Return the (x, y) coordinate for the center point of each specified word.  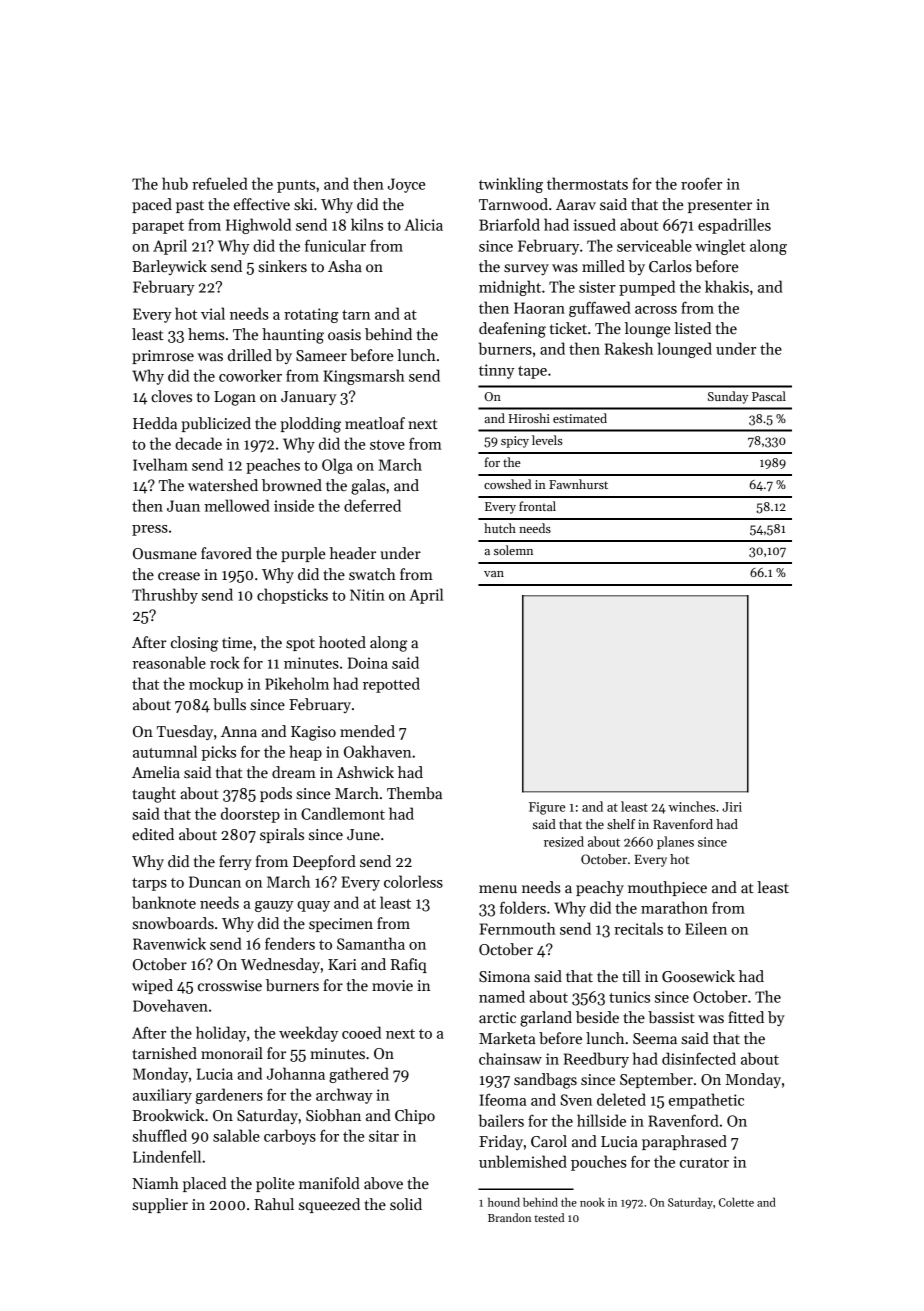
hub (175, 183)
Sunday (728, 397)
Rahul (274, 1204)
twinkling (511, 185)
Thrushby (165, 596)
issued (594, 224)
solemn (513, 550)
